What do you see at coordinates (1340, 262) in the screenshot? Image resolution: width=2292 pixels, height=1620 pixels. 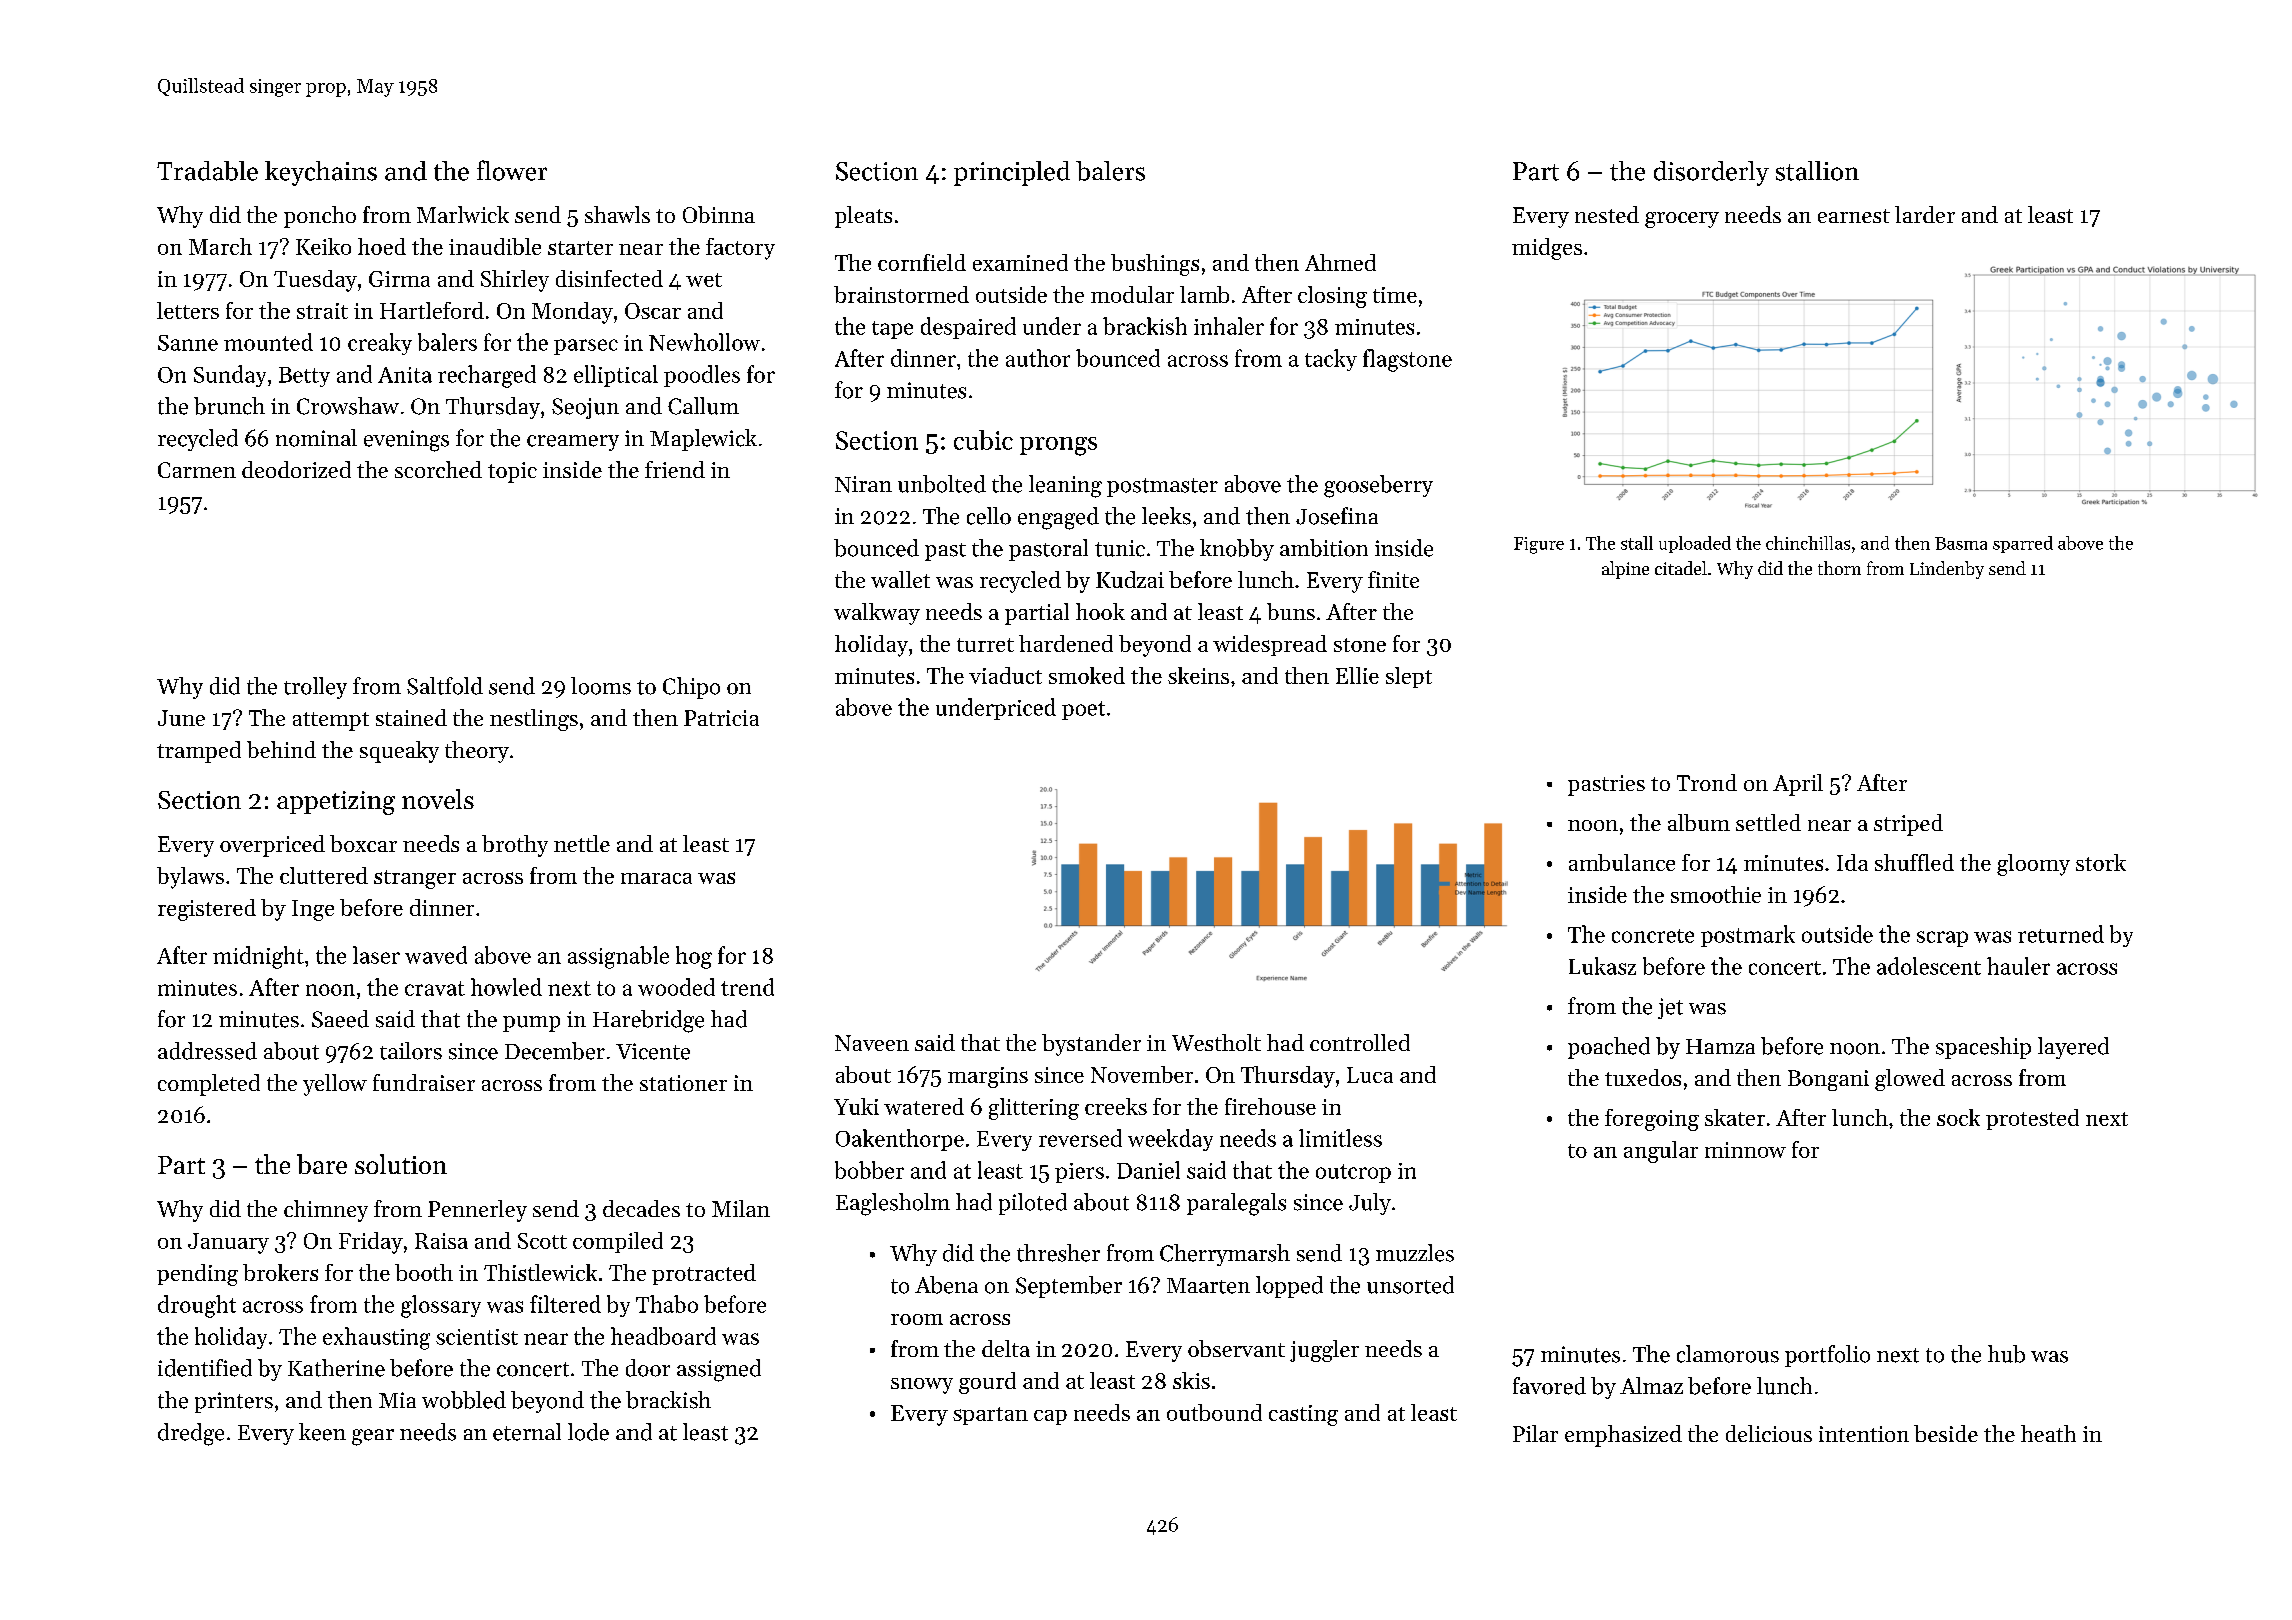 I see `Ahmed` at bounding box center [1340, 262].
